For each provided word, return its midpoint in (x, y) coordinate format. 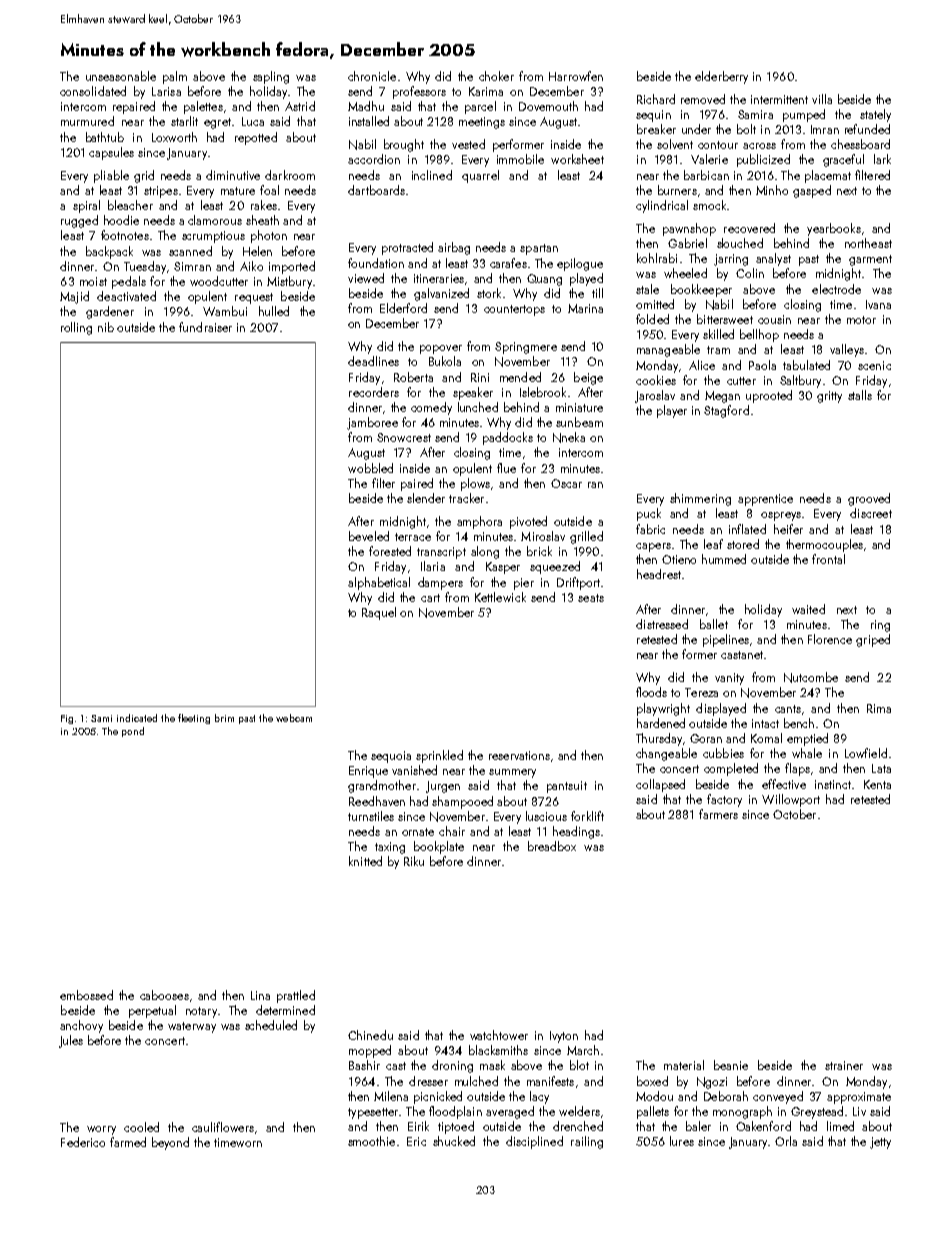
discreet (871, 513)
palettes (203, 107)
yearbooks (834, 229)
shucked (454, 1141)
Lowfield (866, 753)
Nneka (569, 437)
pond (133, 732)
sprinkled (439, 756)
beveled (369, 536)
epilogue (580, 264)
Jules (71, 1041)
